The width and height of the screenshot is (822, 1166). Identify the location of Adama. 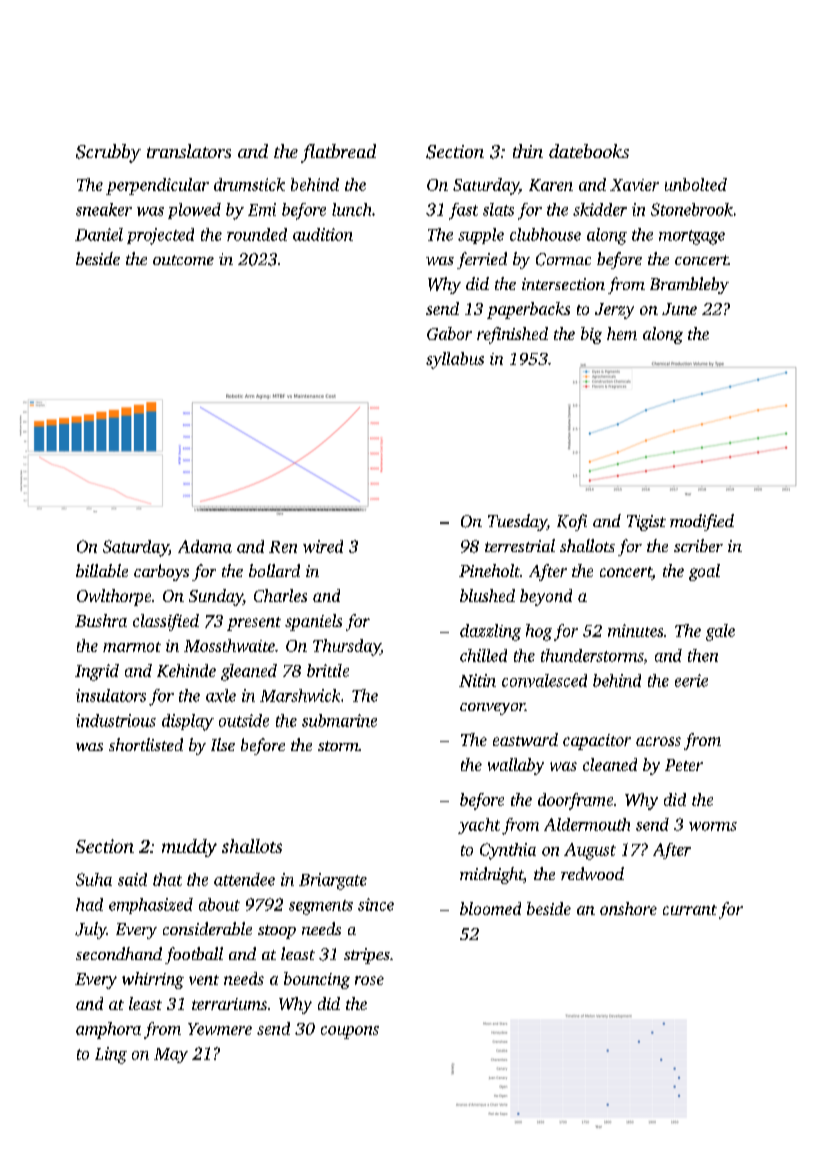
(205, 546).
